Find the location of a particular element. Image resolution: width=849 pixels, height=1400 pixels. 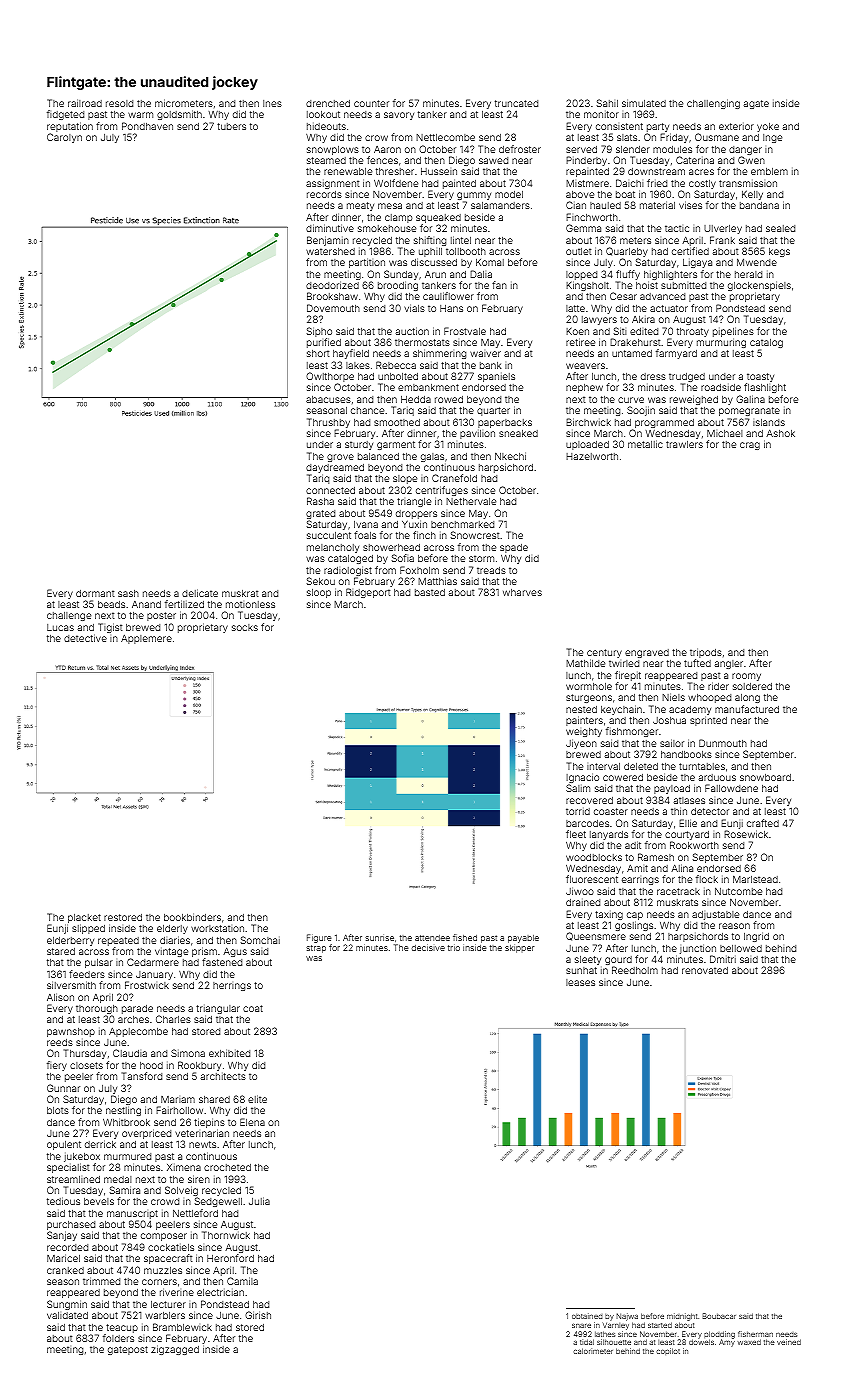

records is located at coordinates (324, 194).
